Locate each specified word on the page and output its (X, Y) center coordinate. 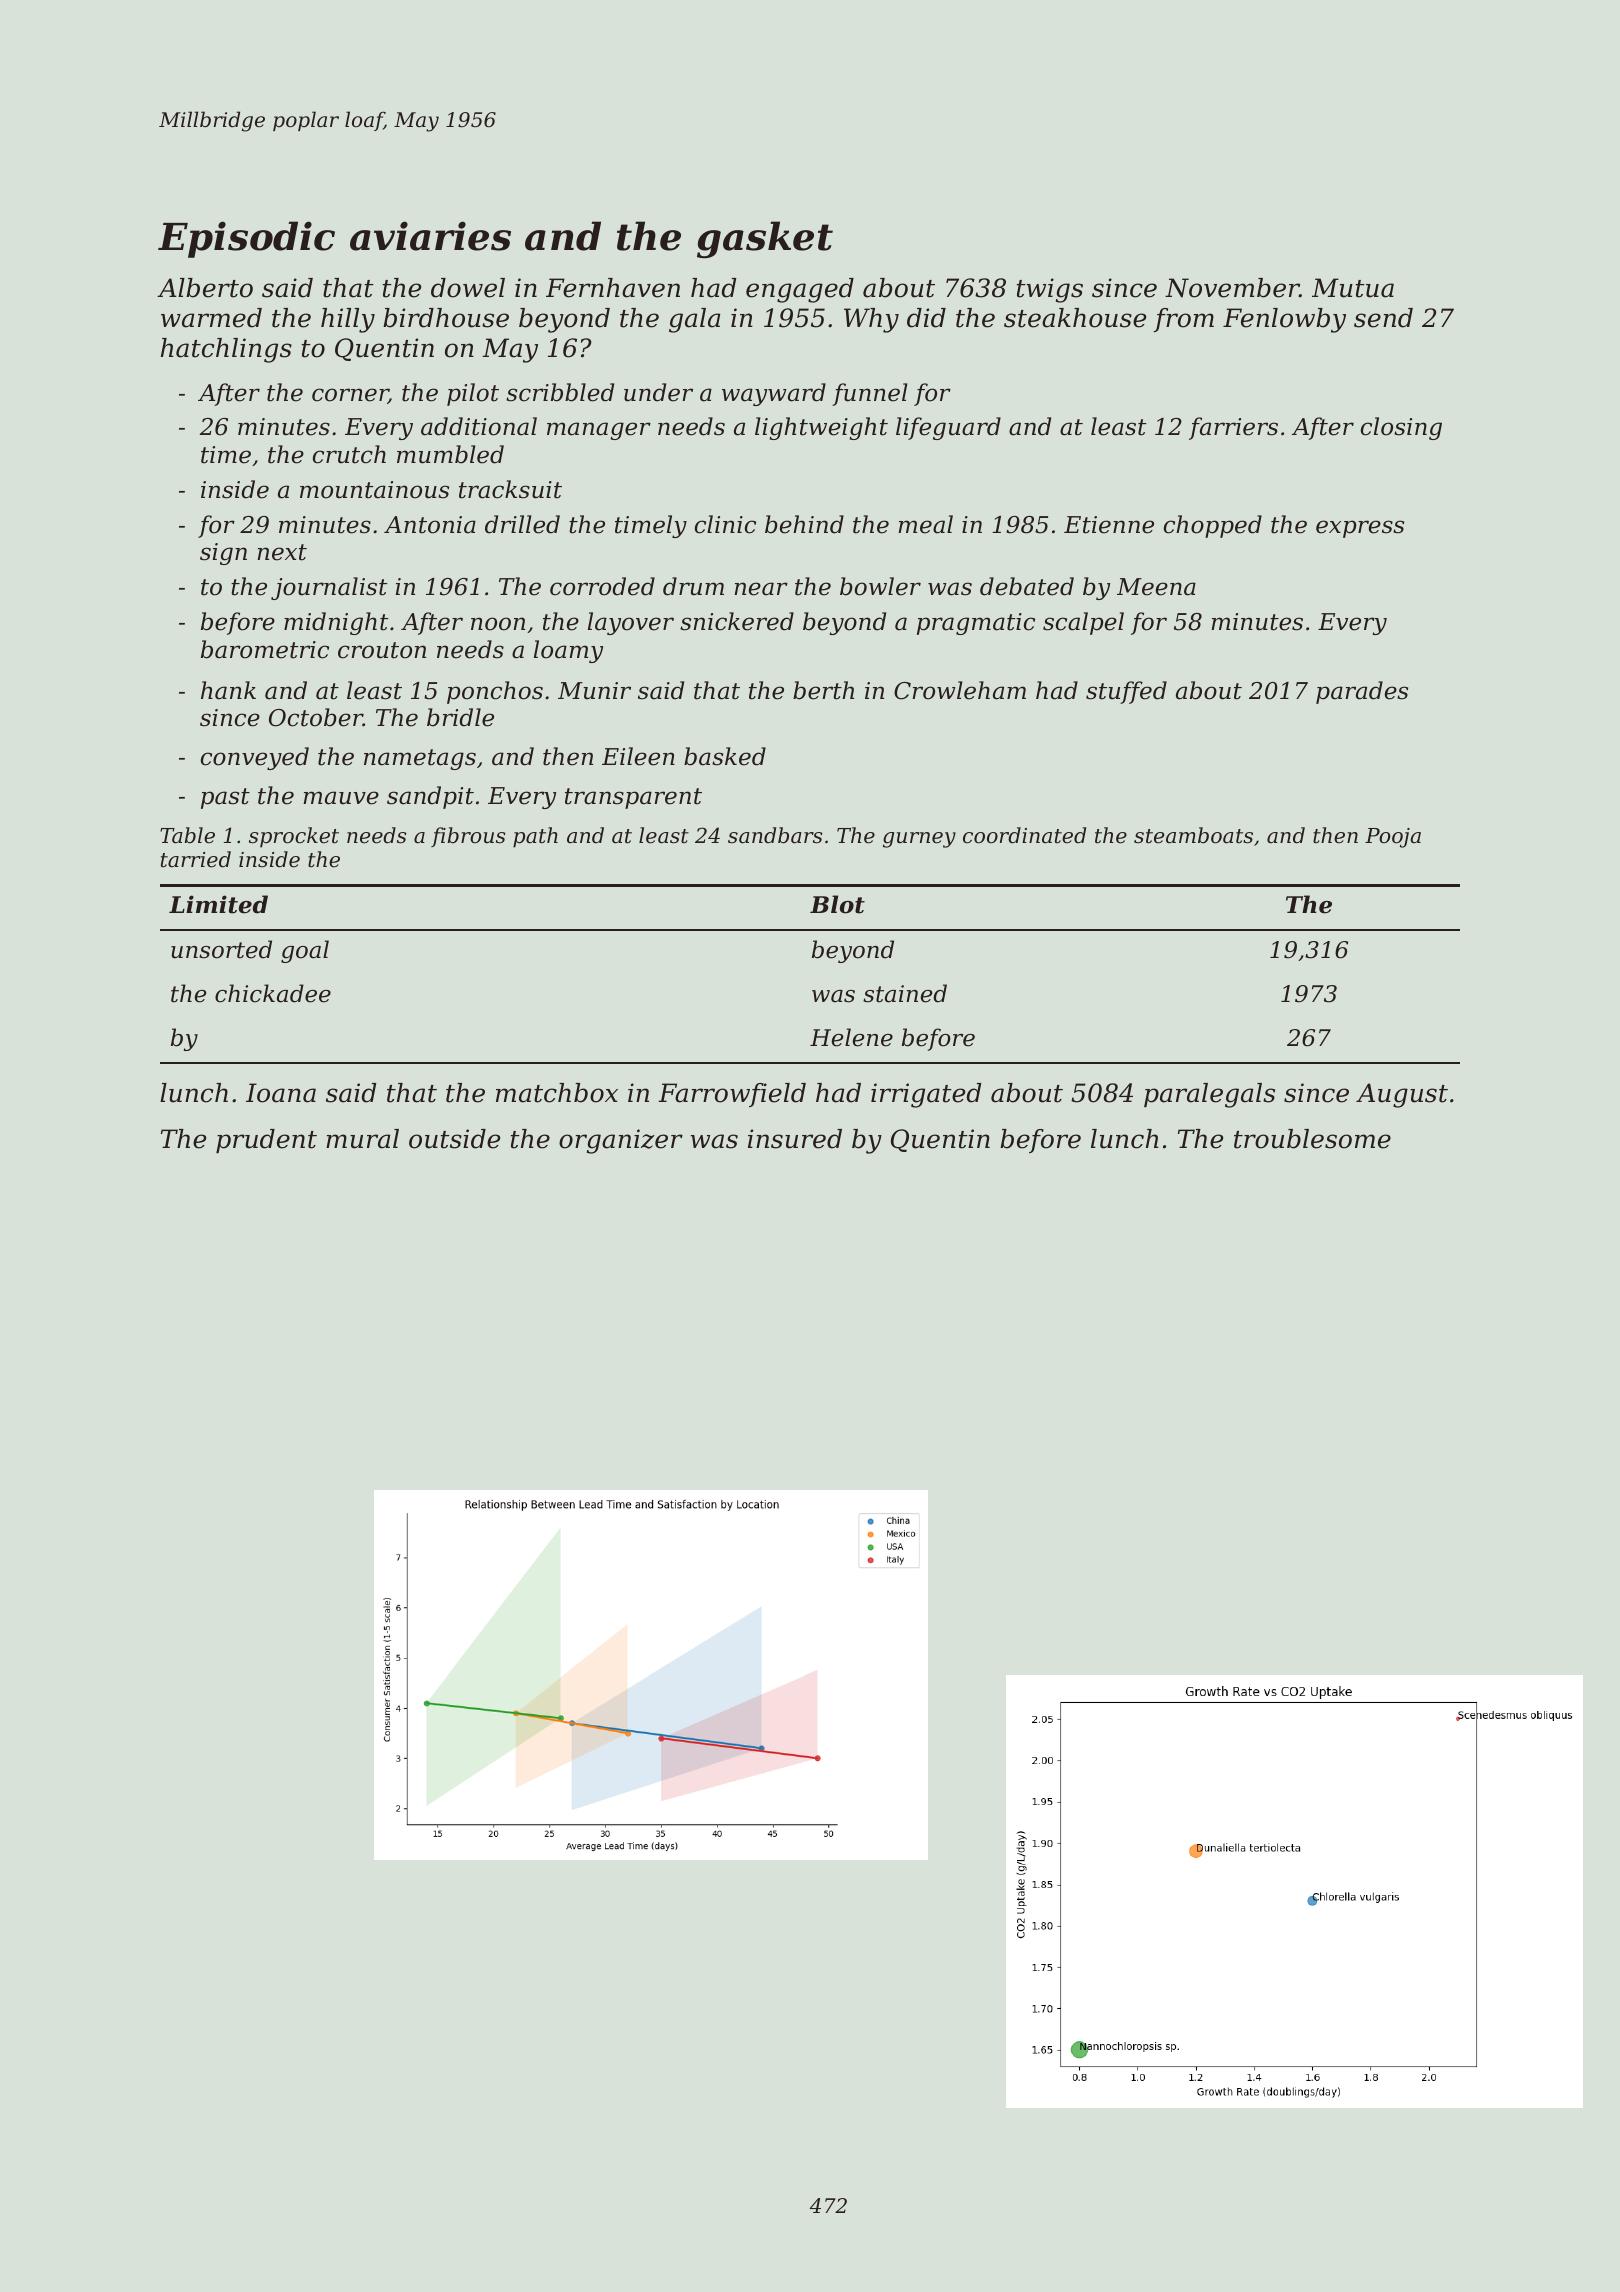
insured (795, 1139)
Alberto (205, 288)
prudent (266, 1141)
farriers (1233, 428)
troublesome (1312, 1139)
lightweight (821, 428)
